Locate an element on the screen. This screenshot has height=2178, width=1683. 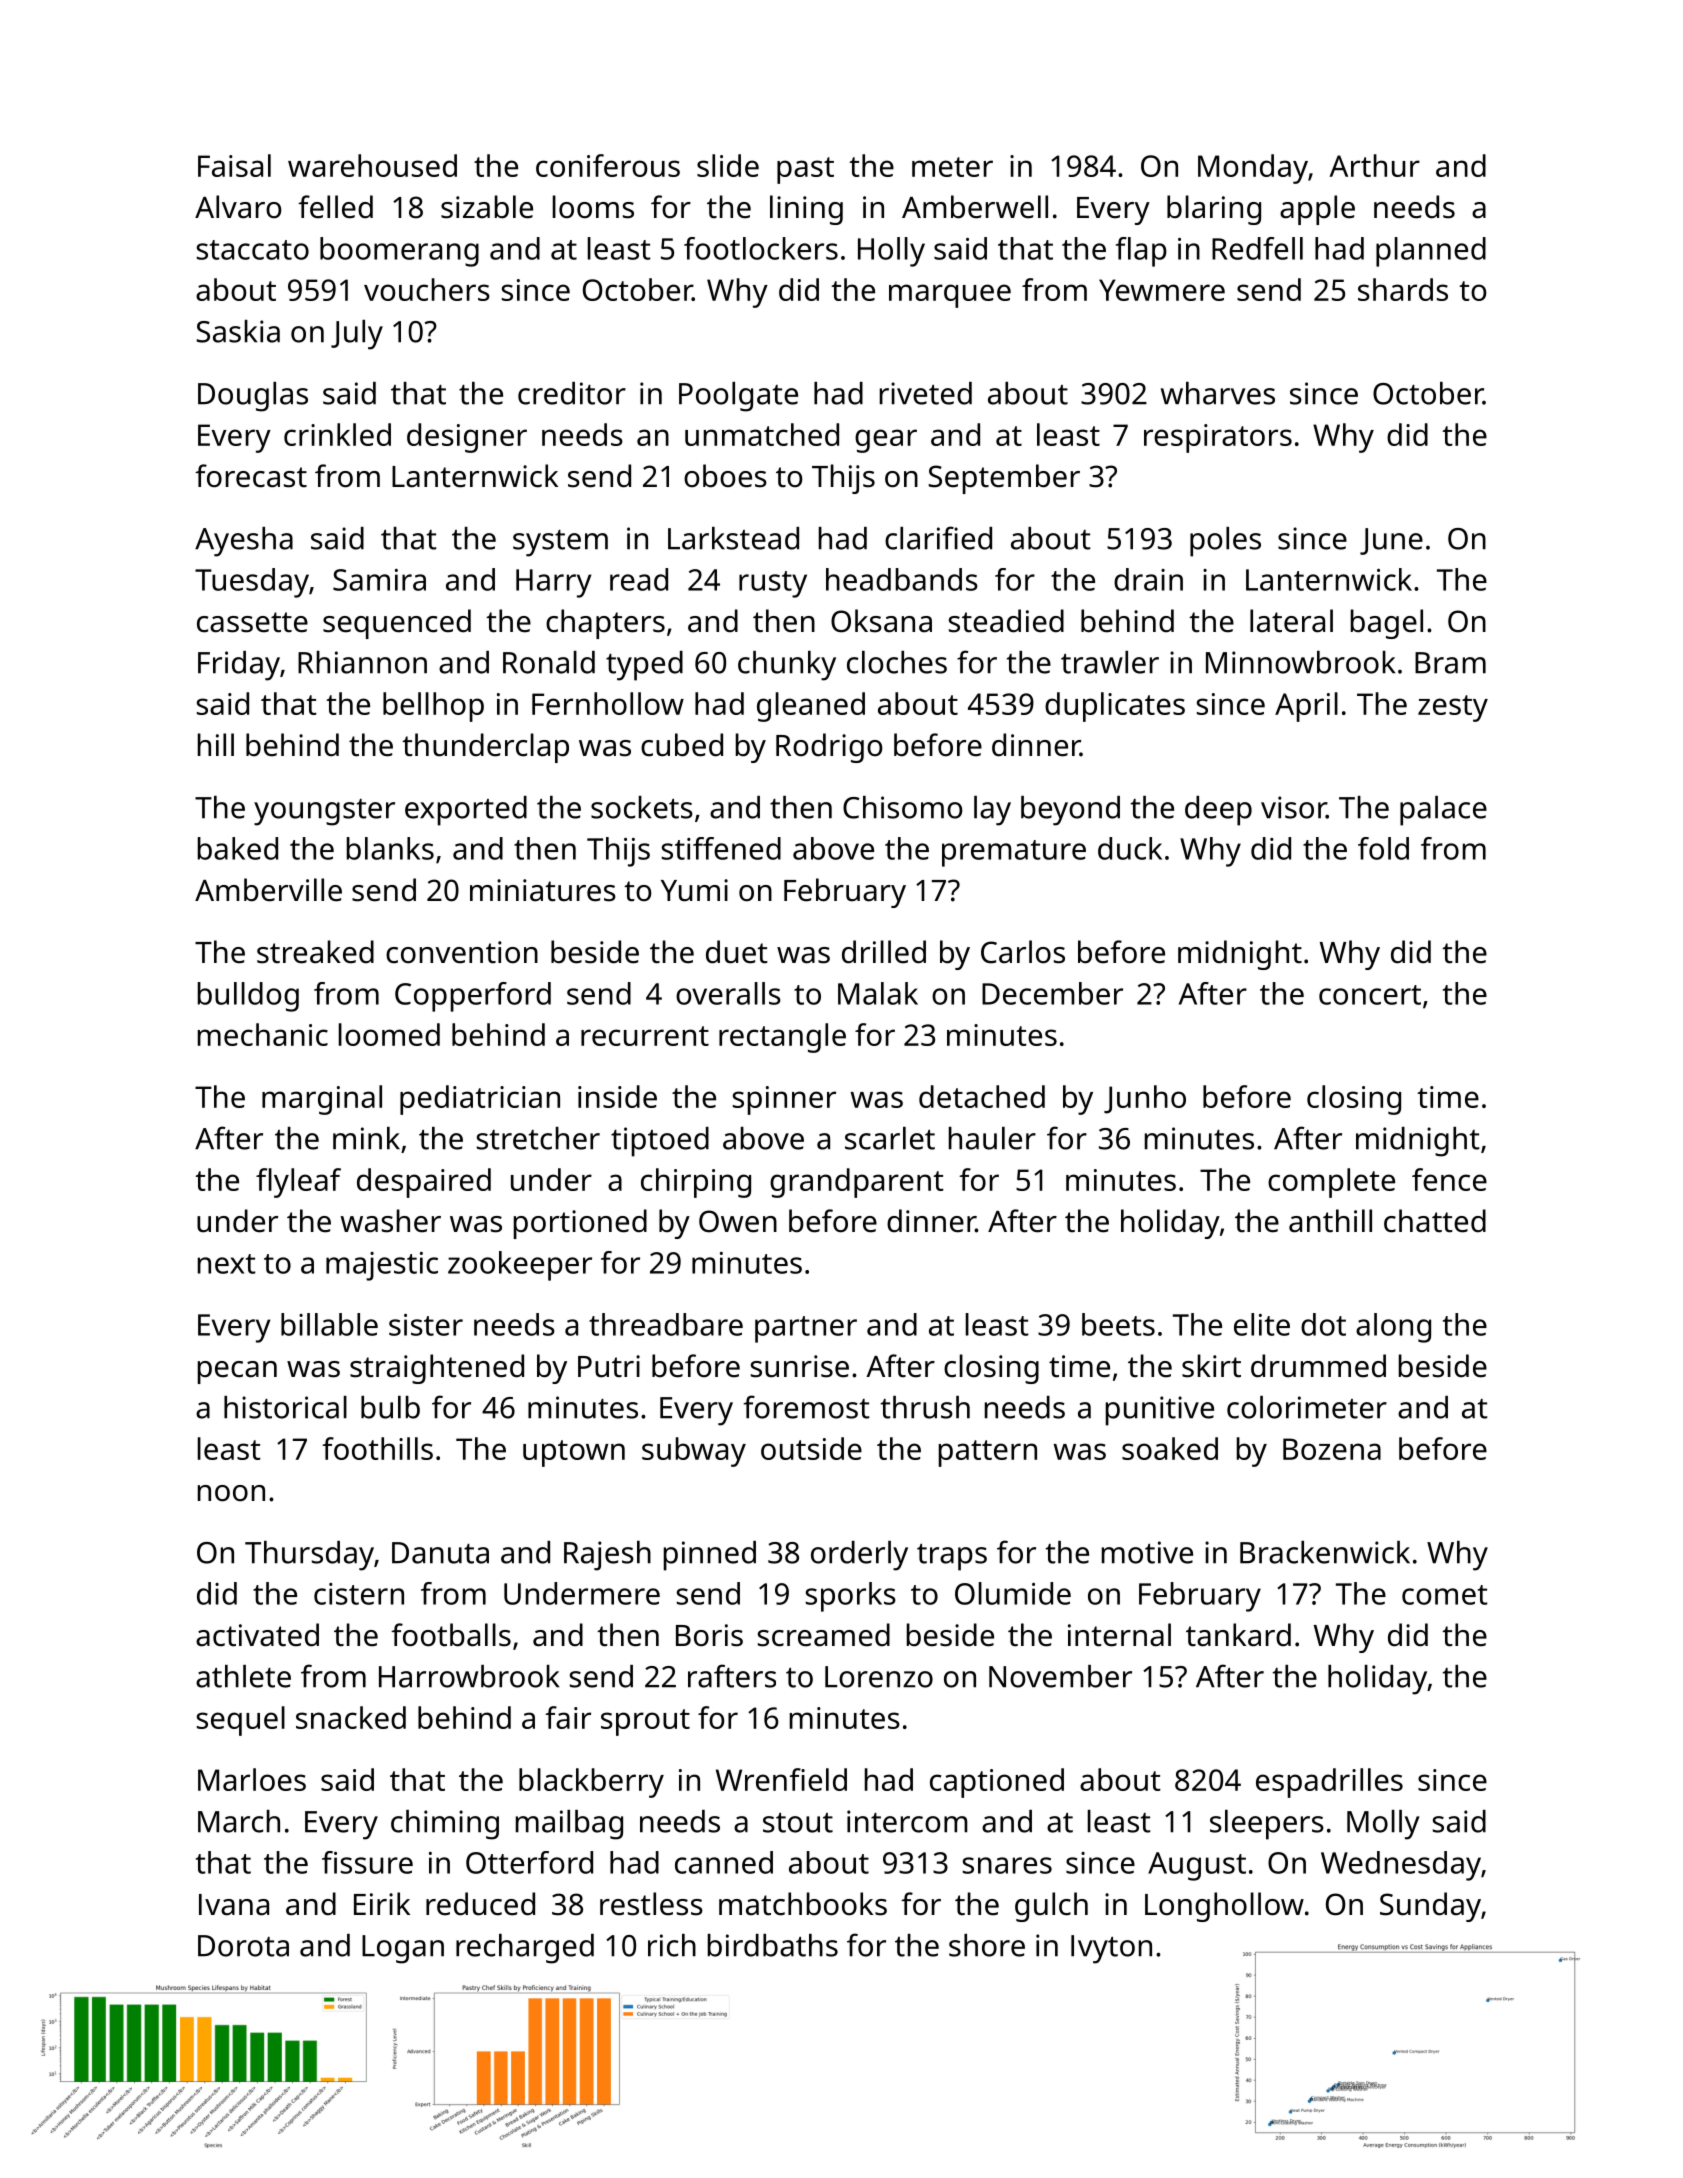
planned is located at coordinates (1431, 252).
